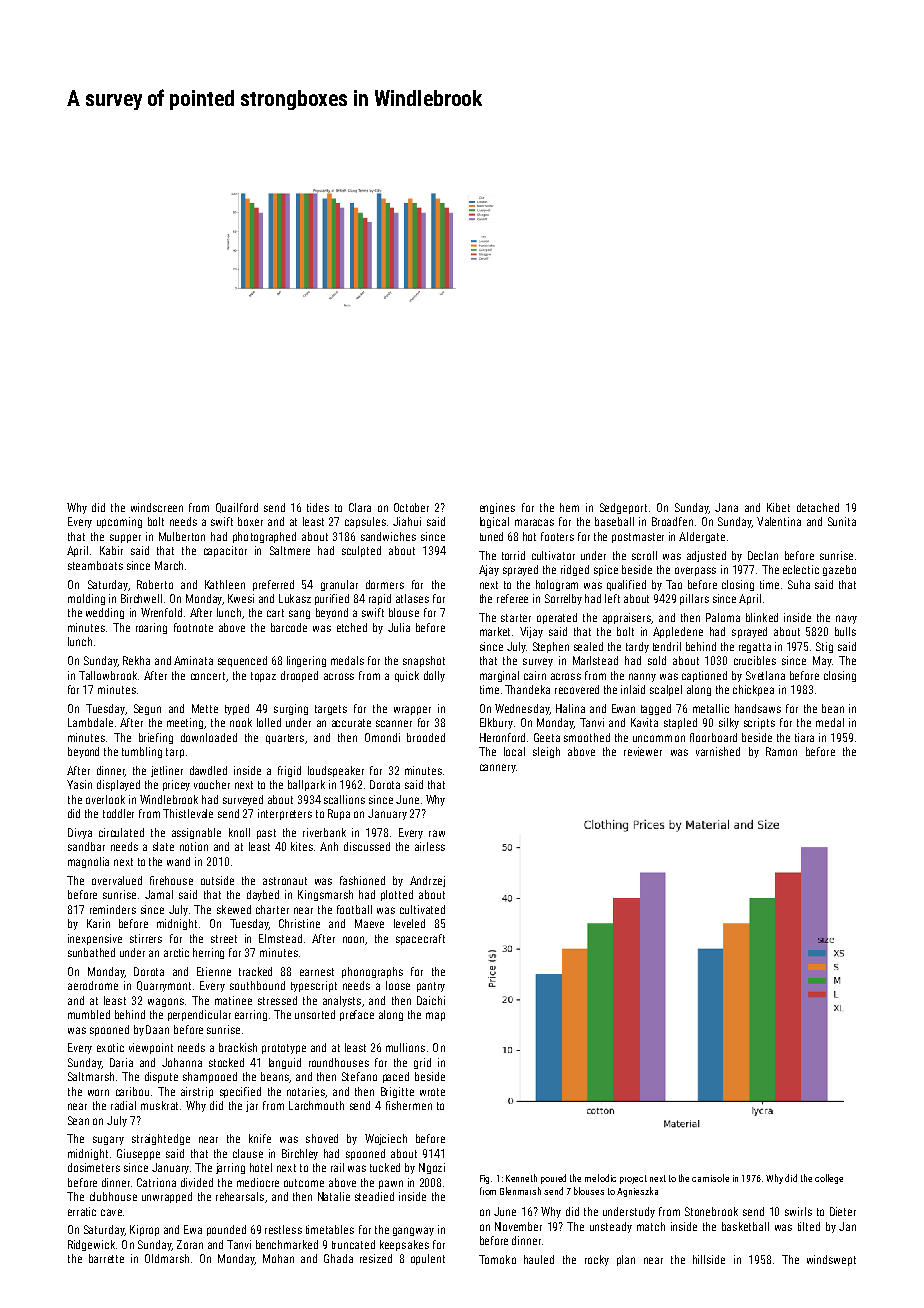 The width and height of the document is (924, 1308). I want to click on spacecraft, so click(420, 939).
